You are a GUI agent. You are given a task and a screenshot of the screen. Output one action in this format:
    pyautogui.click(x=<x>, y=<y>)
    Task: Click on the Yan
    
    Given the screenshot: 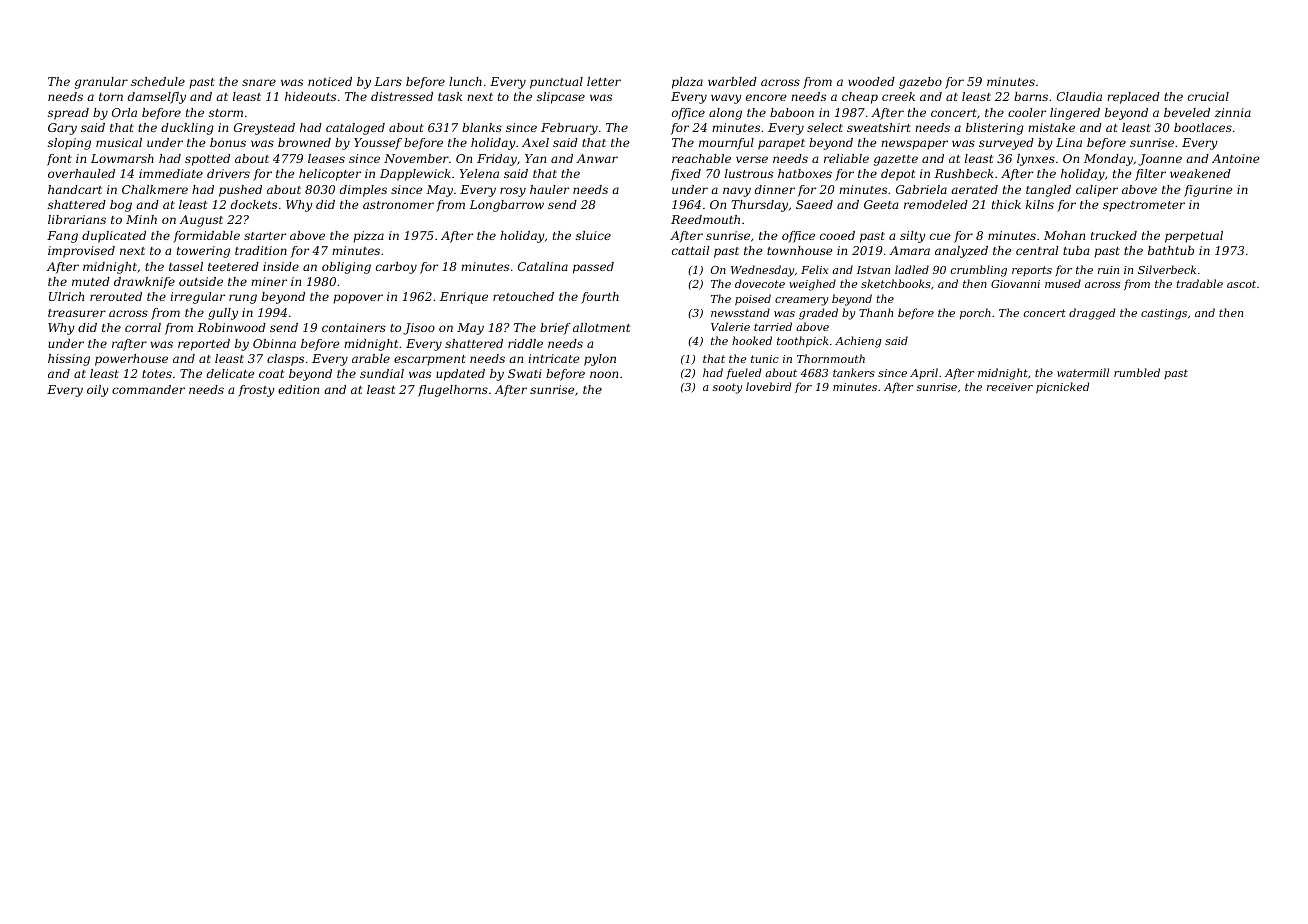 What is the action you would take?
    pyautogui.click(x=535, y=158)
